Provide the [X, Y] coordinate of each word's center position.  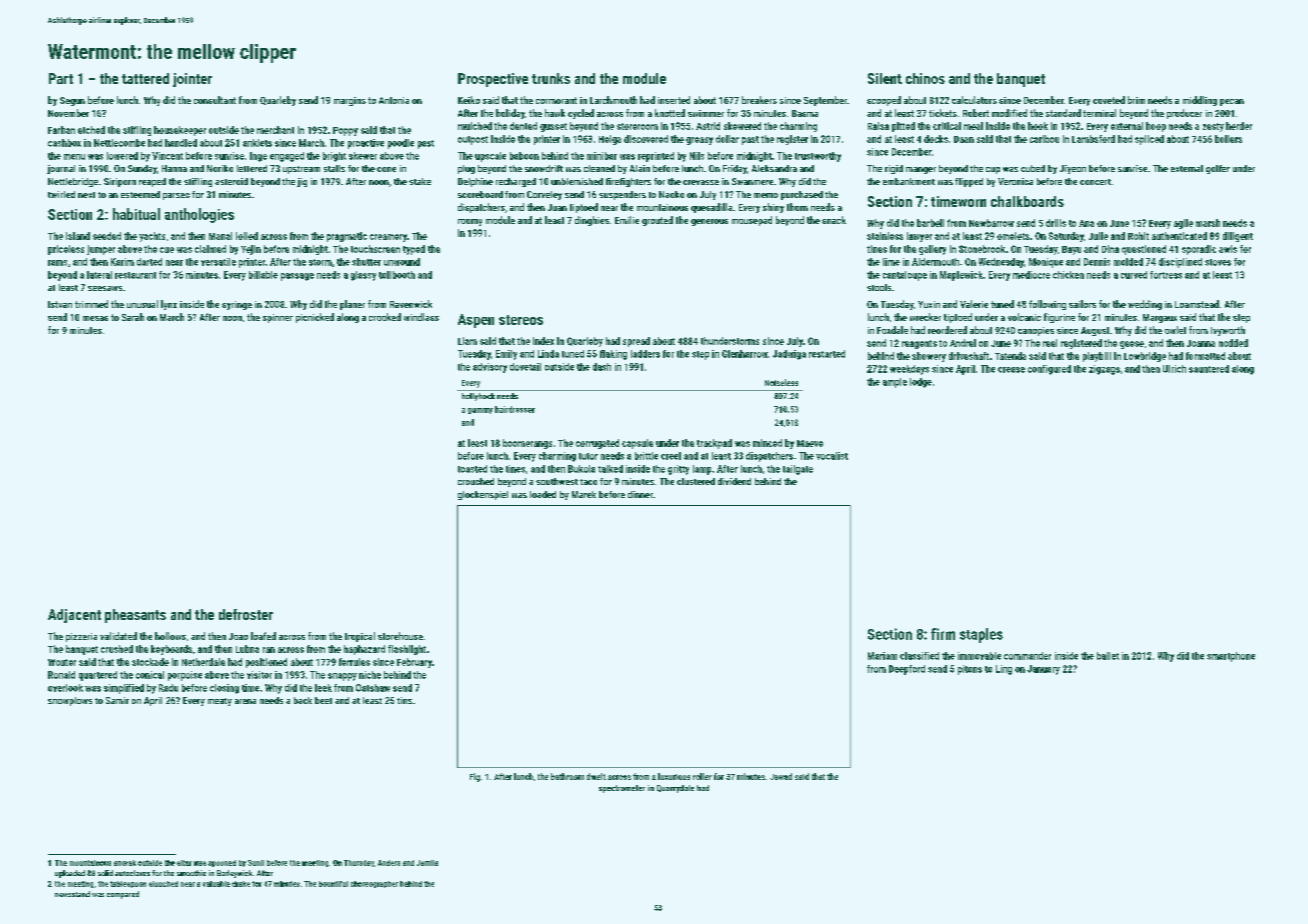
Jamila [427, 863]
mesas [95, 318]
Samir [117, 700]
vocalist [832, 456]
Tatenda [1010, 356]
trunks [551, 78]
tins [404, 700]
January [1043, 670]
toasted [472, 469]
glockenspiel [483, 495]
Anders [389, 863]
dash [602, 367]
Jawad [781, 776]
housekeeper [180, 131]
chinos [925, 78]
